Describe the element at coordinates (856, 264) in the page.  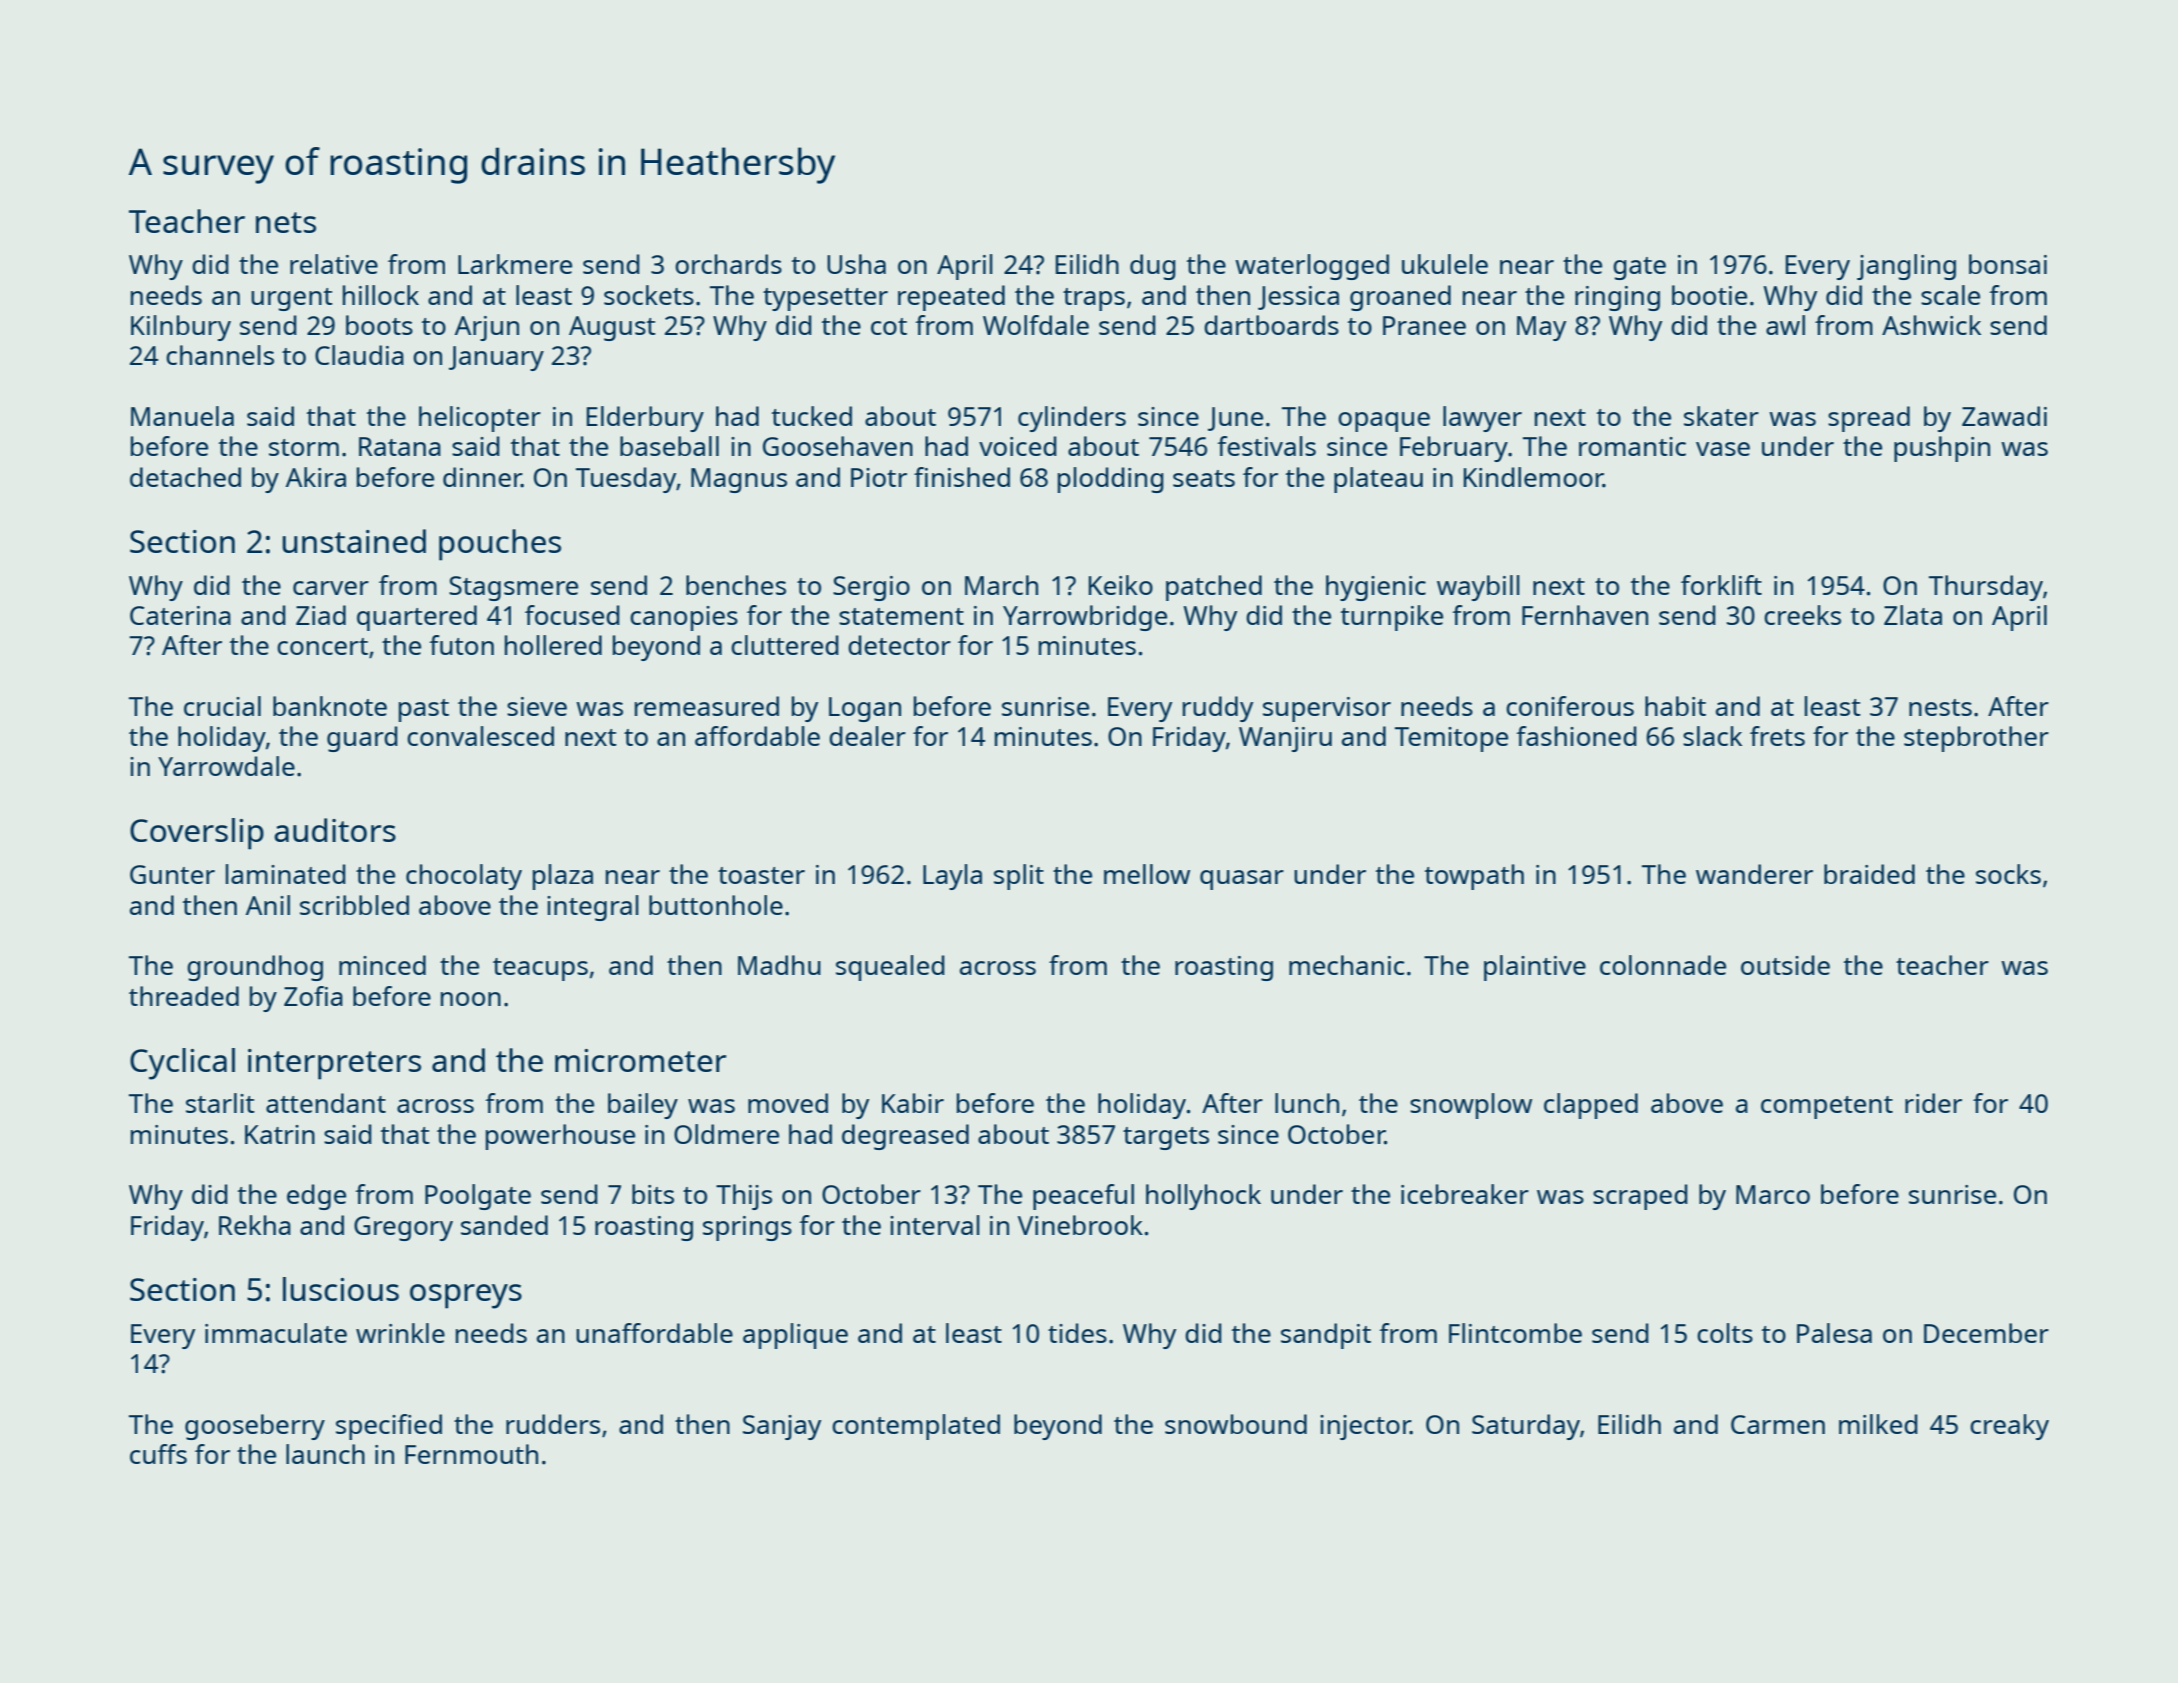
I see `Usha` at that location.
